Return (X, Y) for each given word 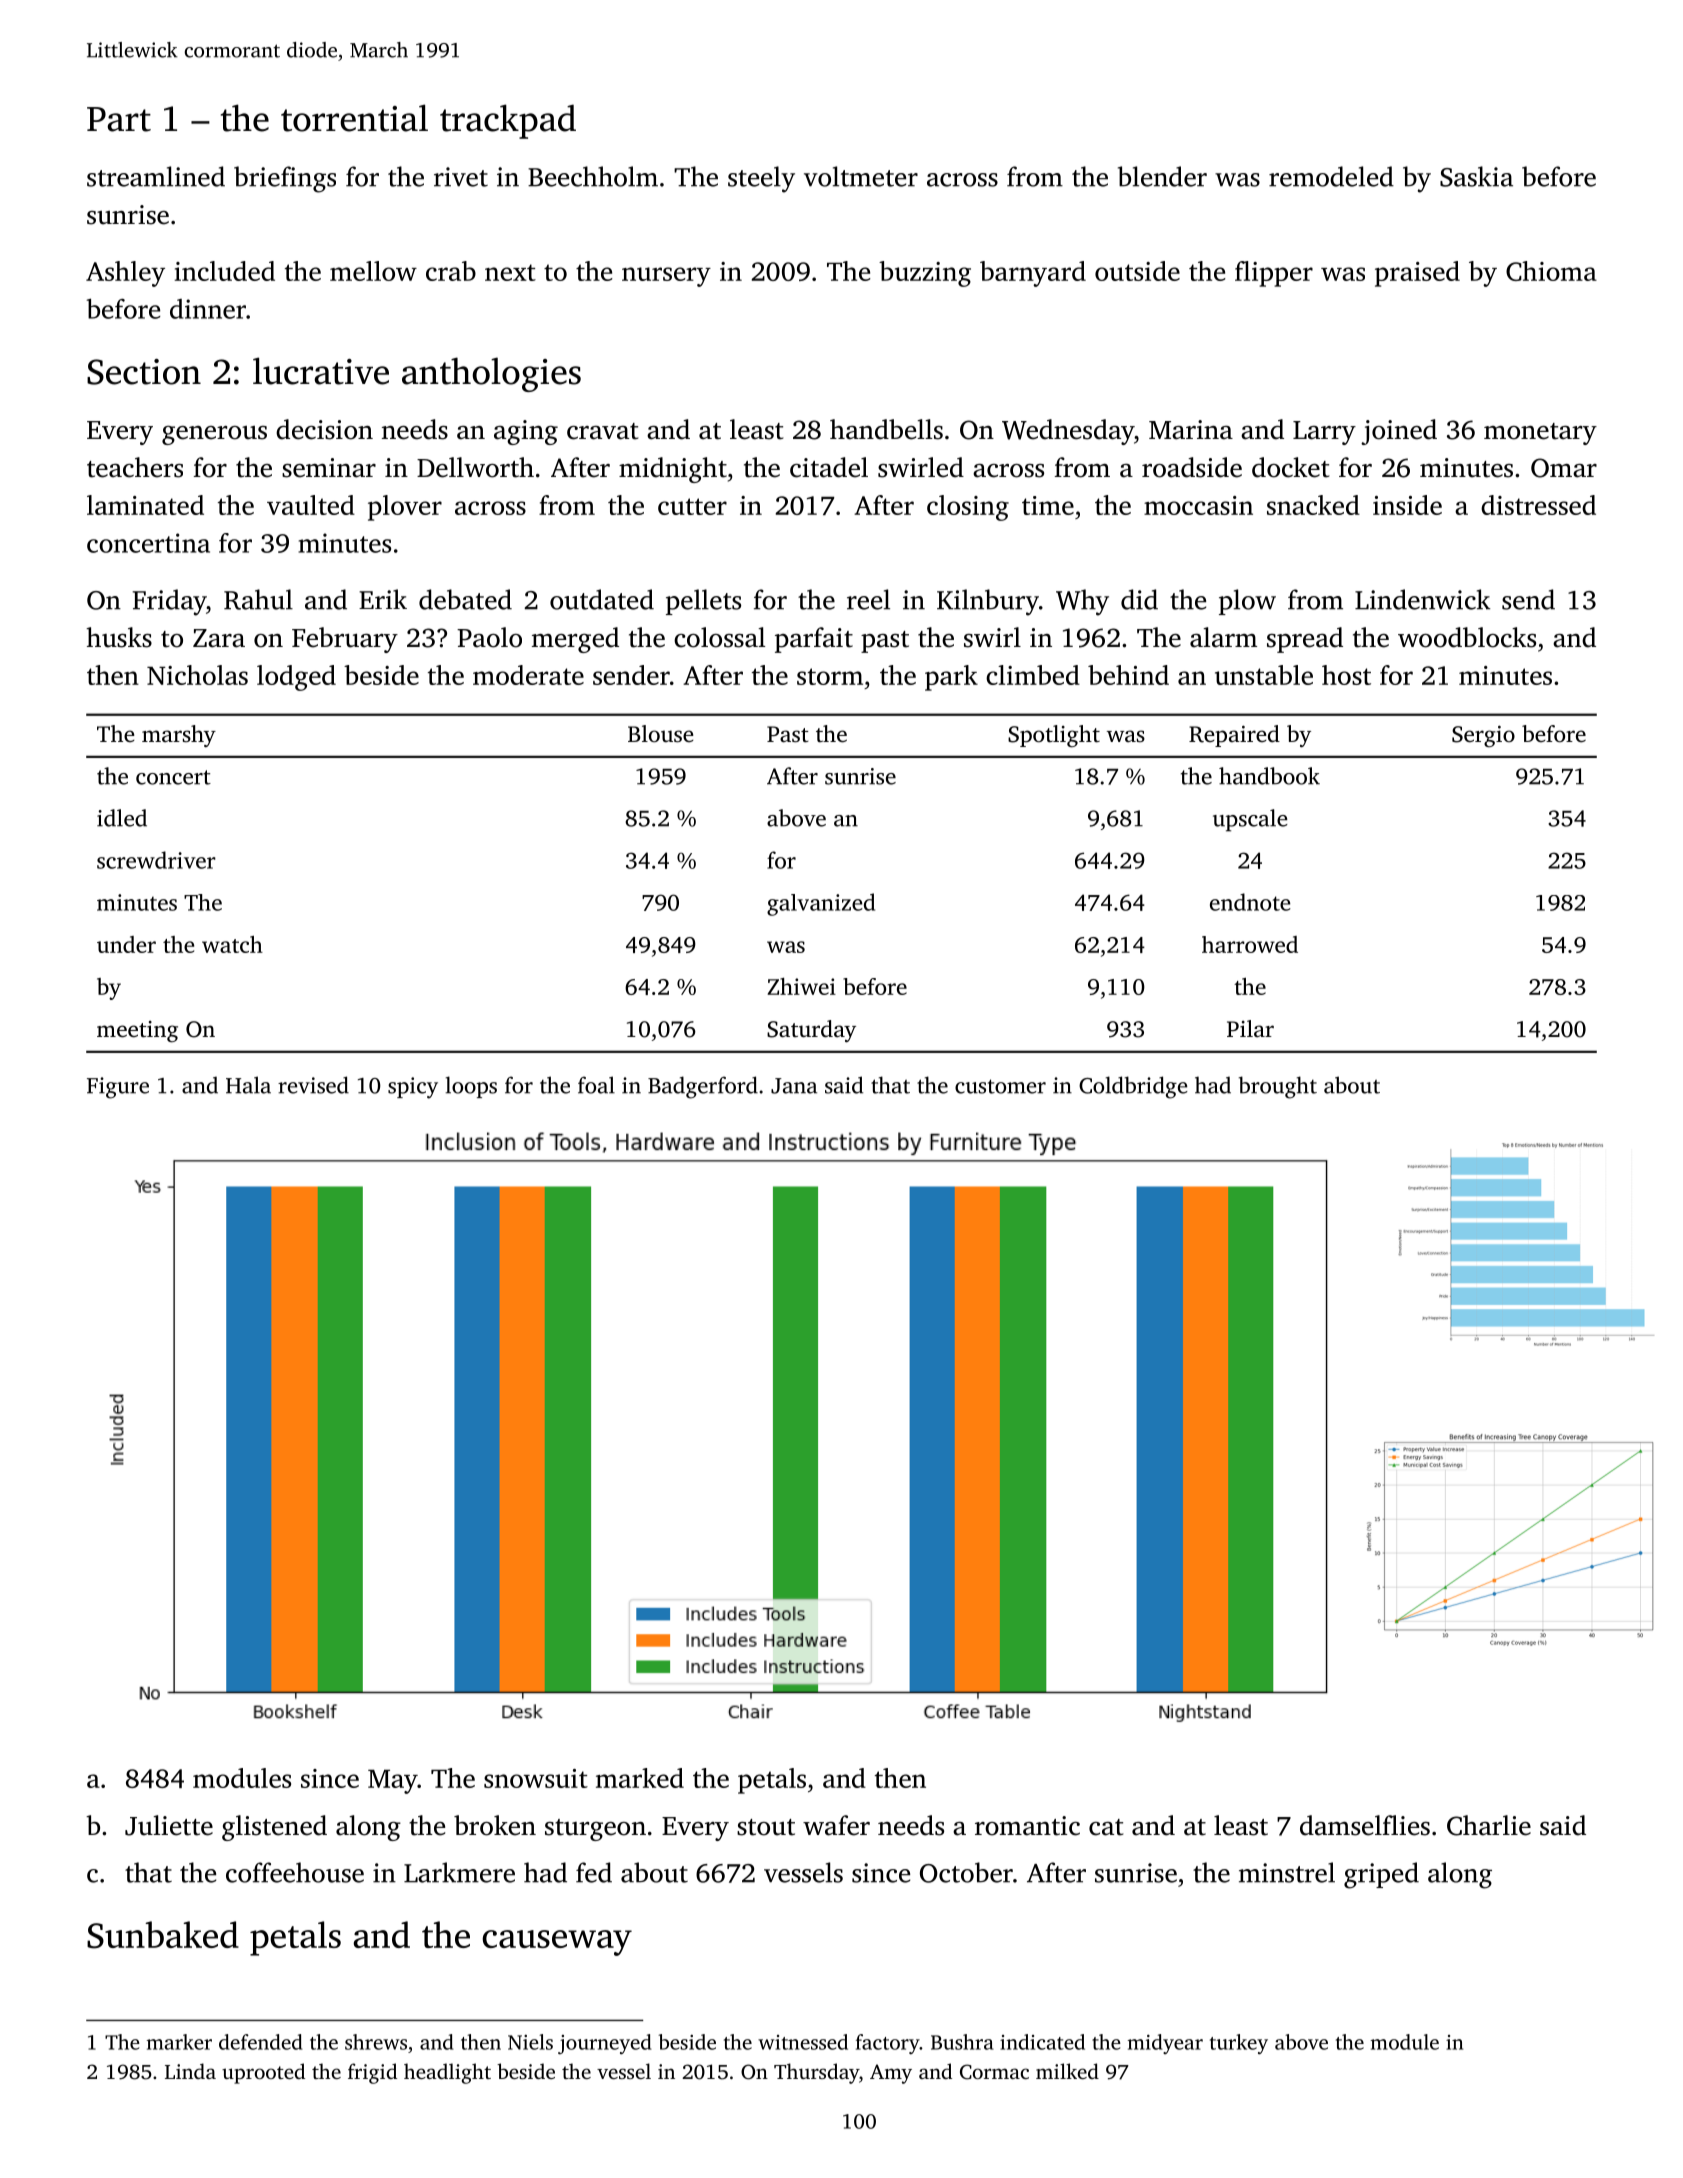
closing (968, 508)
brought (1278, 1087)
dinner (208, 309)
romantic (1027, 1826)
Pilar (1250, 1028)
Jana (794, 1086)
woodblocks (1467, 637)
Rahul (258, 599)
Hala (248, 1085)
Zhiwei (801, 986)
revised (313, 1085)
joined (1399, 432)
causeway (557, 1943)
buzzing (925, 274)
